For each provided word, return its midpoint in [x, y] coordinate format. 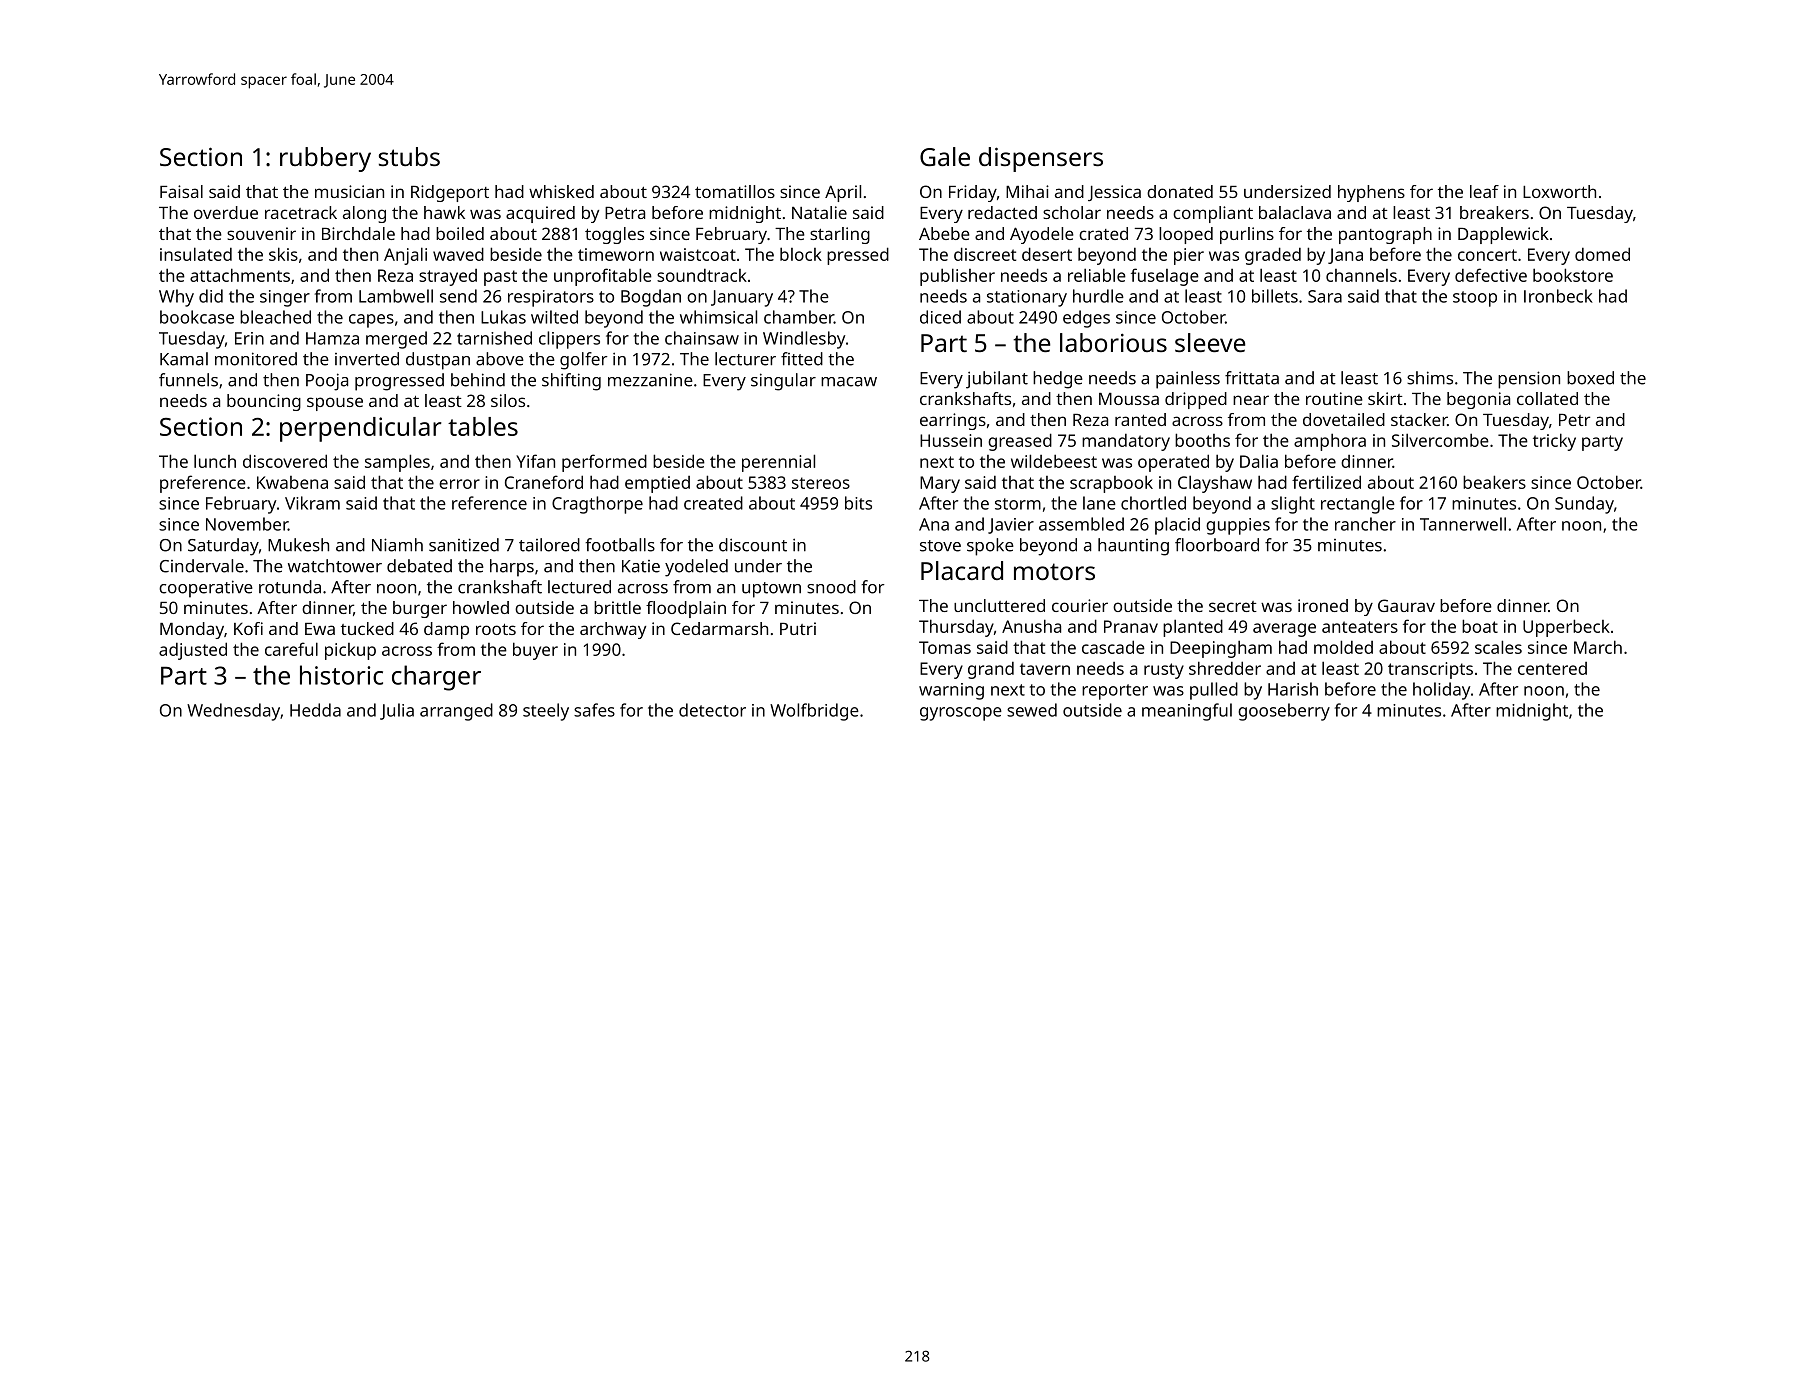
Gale [945, 156]
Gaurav [1406, 605]
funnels [188, 380]
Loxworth [1559, 191]
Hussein [951, 440]
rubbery [325, 159]
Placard [962, 570]
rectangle [1358, 505]
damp [446, 630]
